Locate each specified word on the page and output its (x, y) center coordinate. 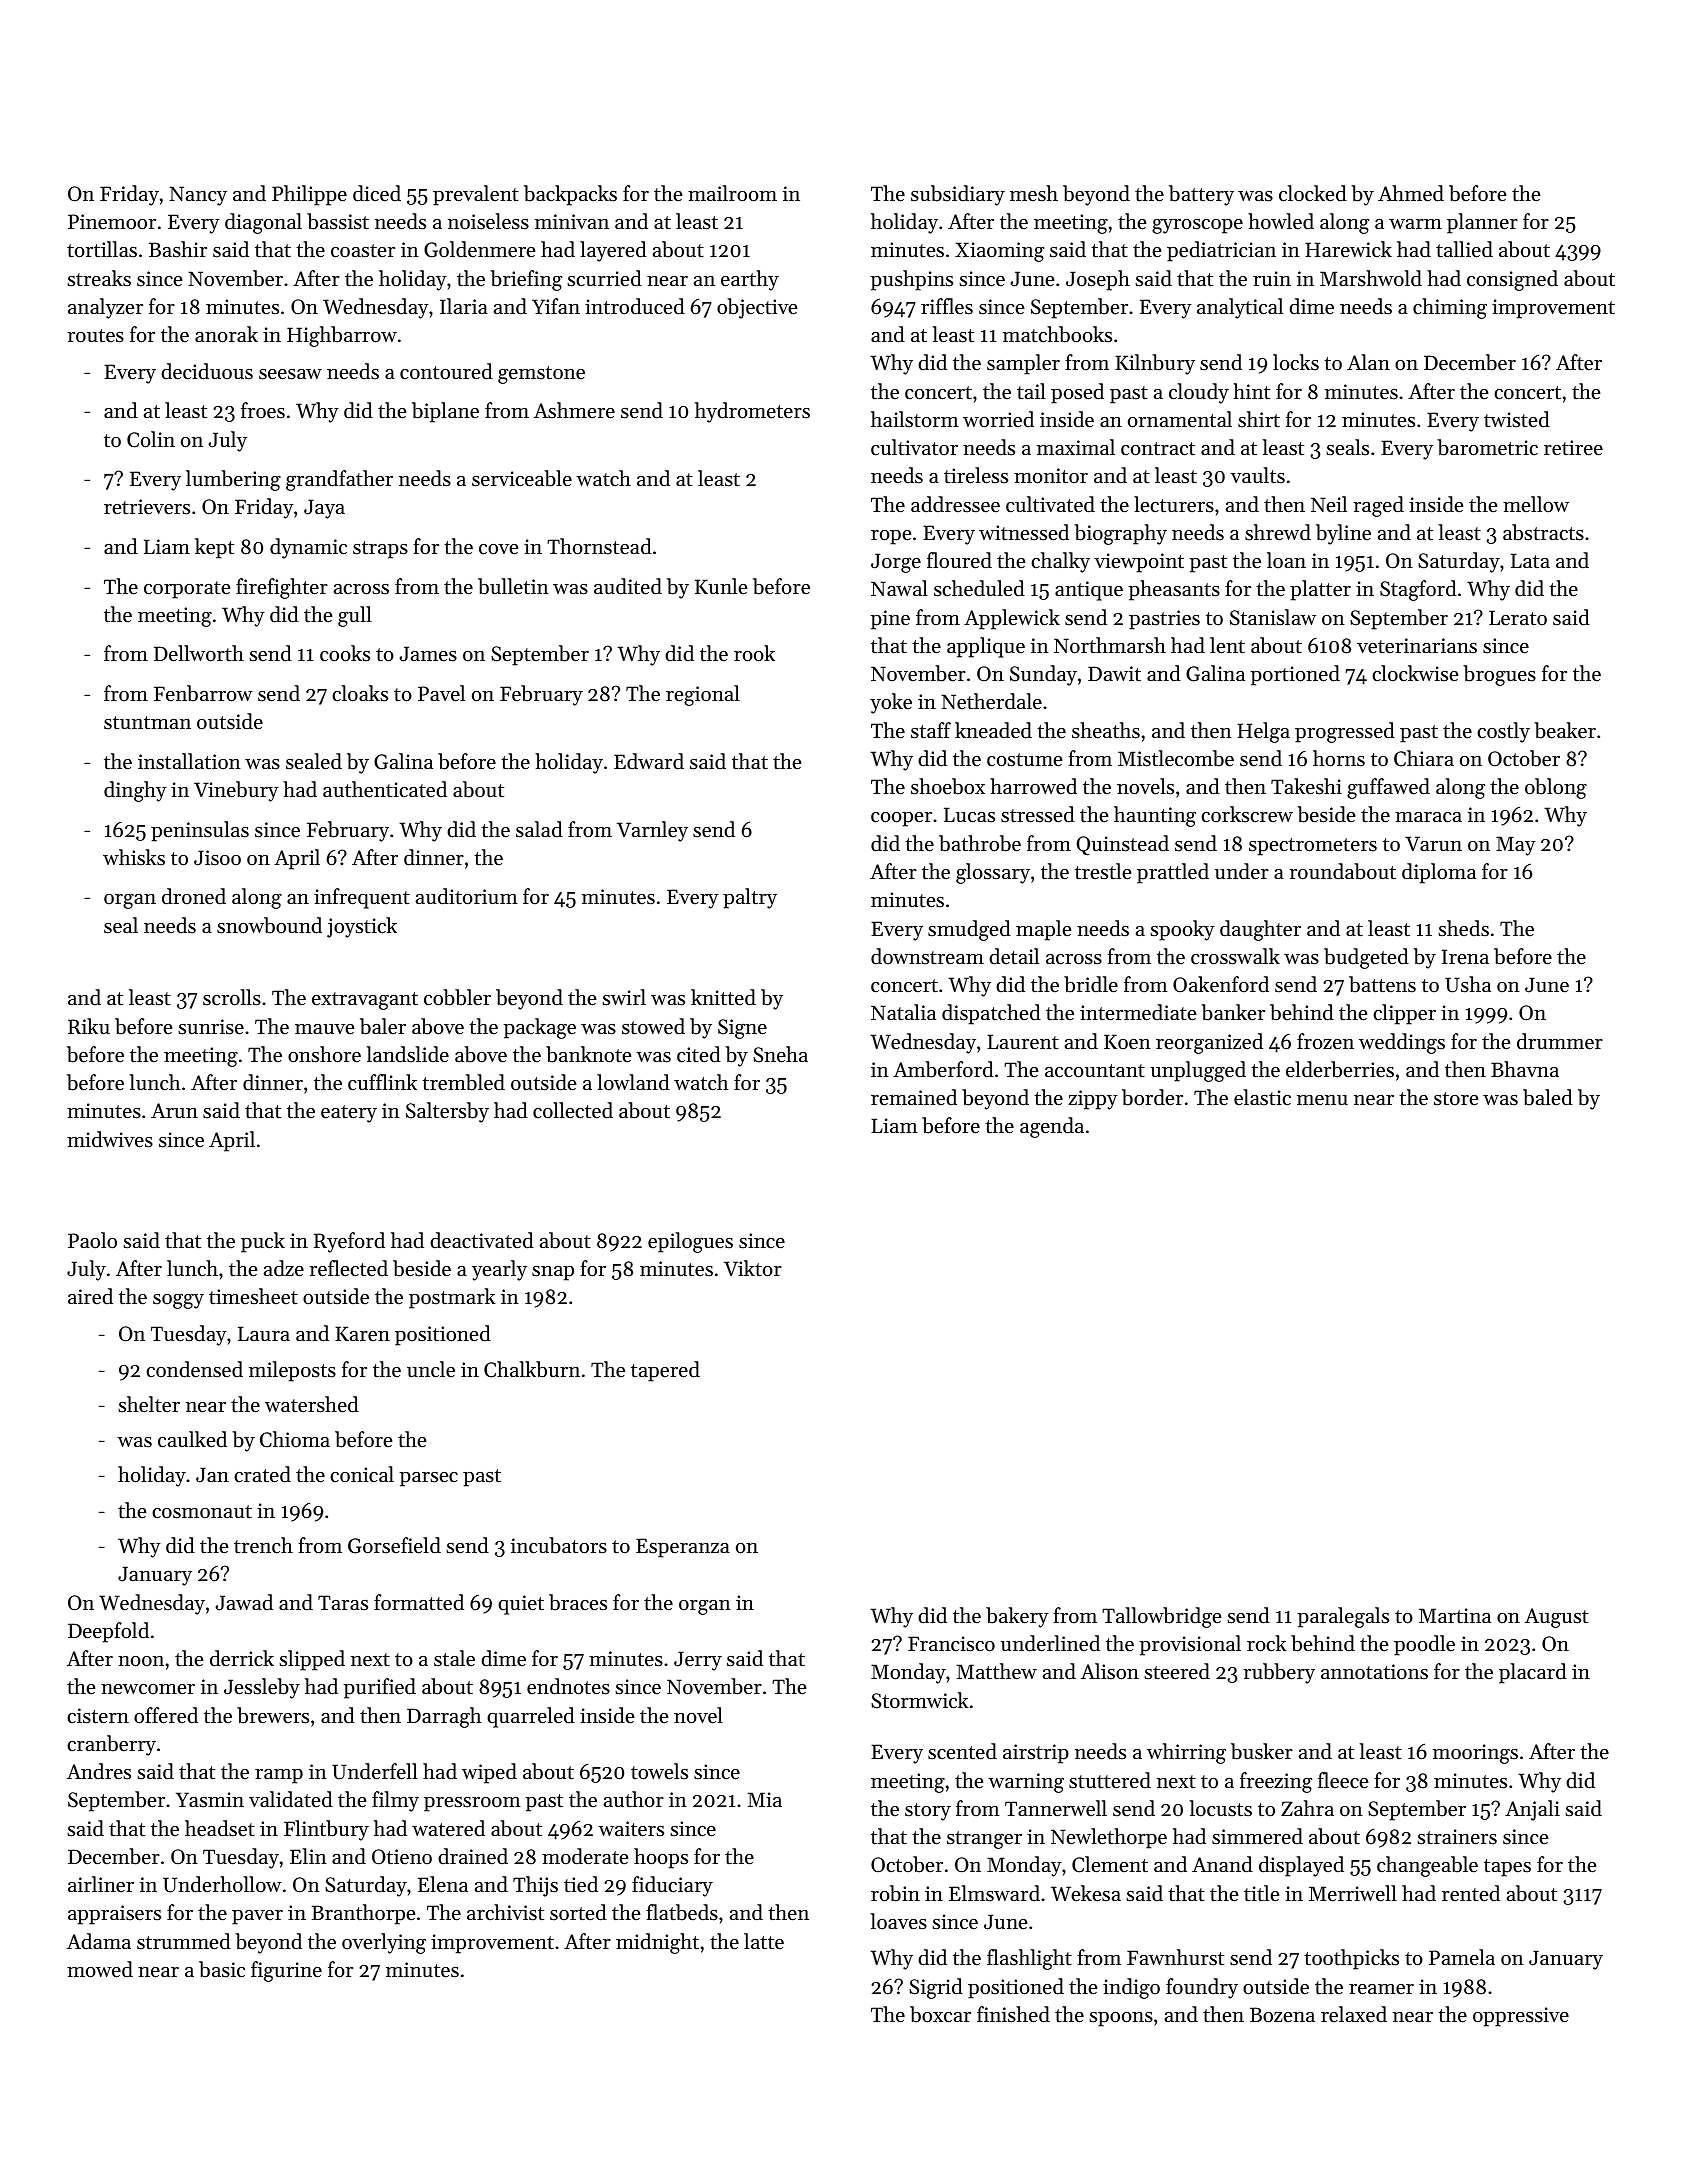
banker (1233, 1012)
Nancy (198, 196)
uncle (431, 1369)
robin (895, 1893)
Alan (1368, 362)
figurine (286, 1971)
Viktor (753, 1268)
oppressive (1521, 2017)
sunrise (211, 1027)
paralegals (1343, 1617)
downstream (927, 956)
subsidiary (958, 195)
